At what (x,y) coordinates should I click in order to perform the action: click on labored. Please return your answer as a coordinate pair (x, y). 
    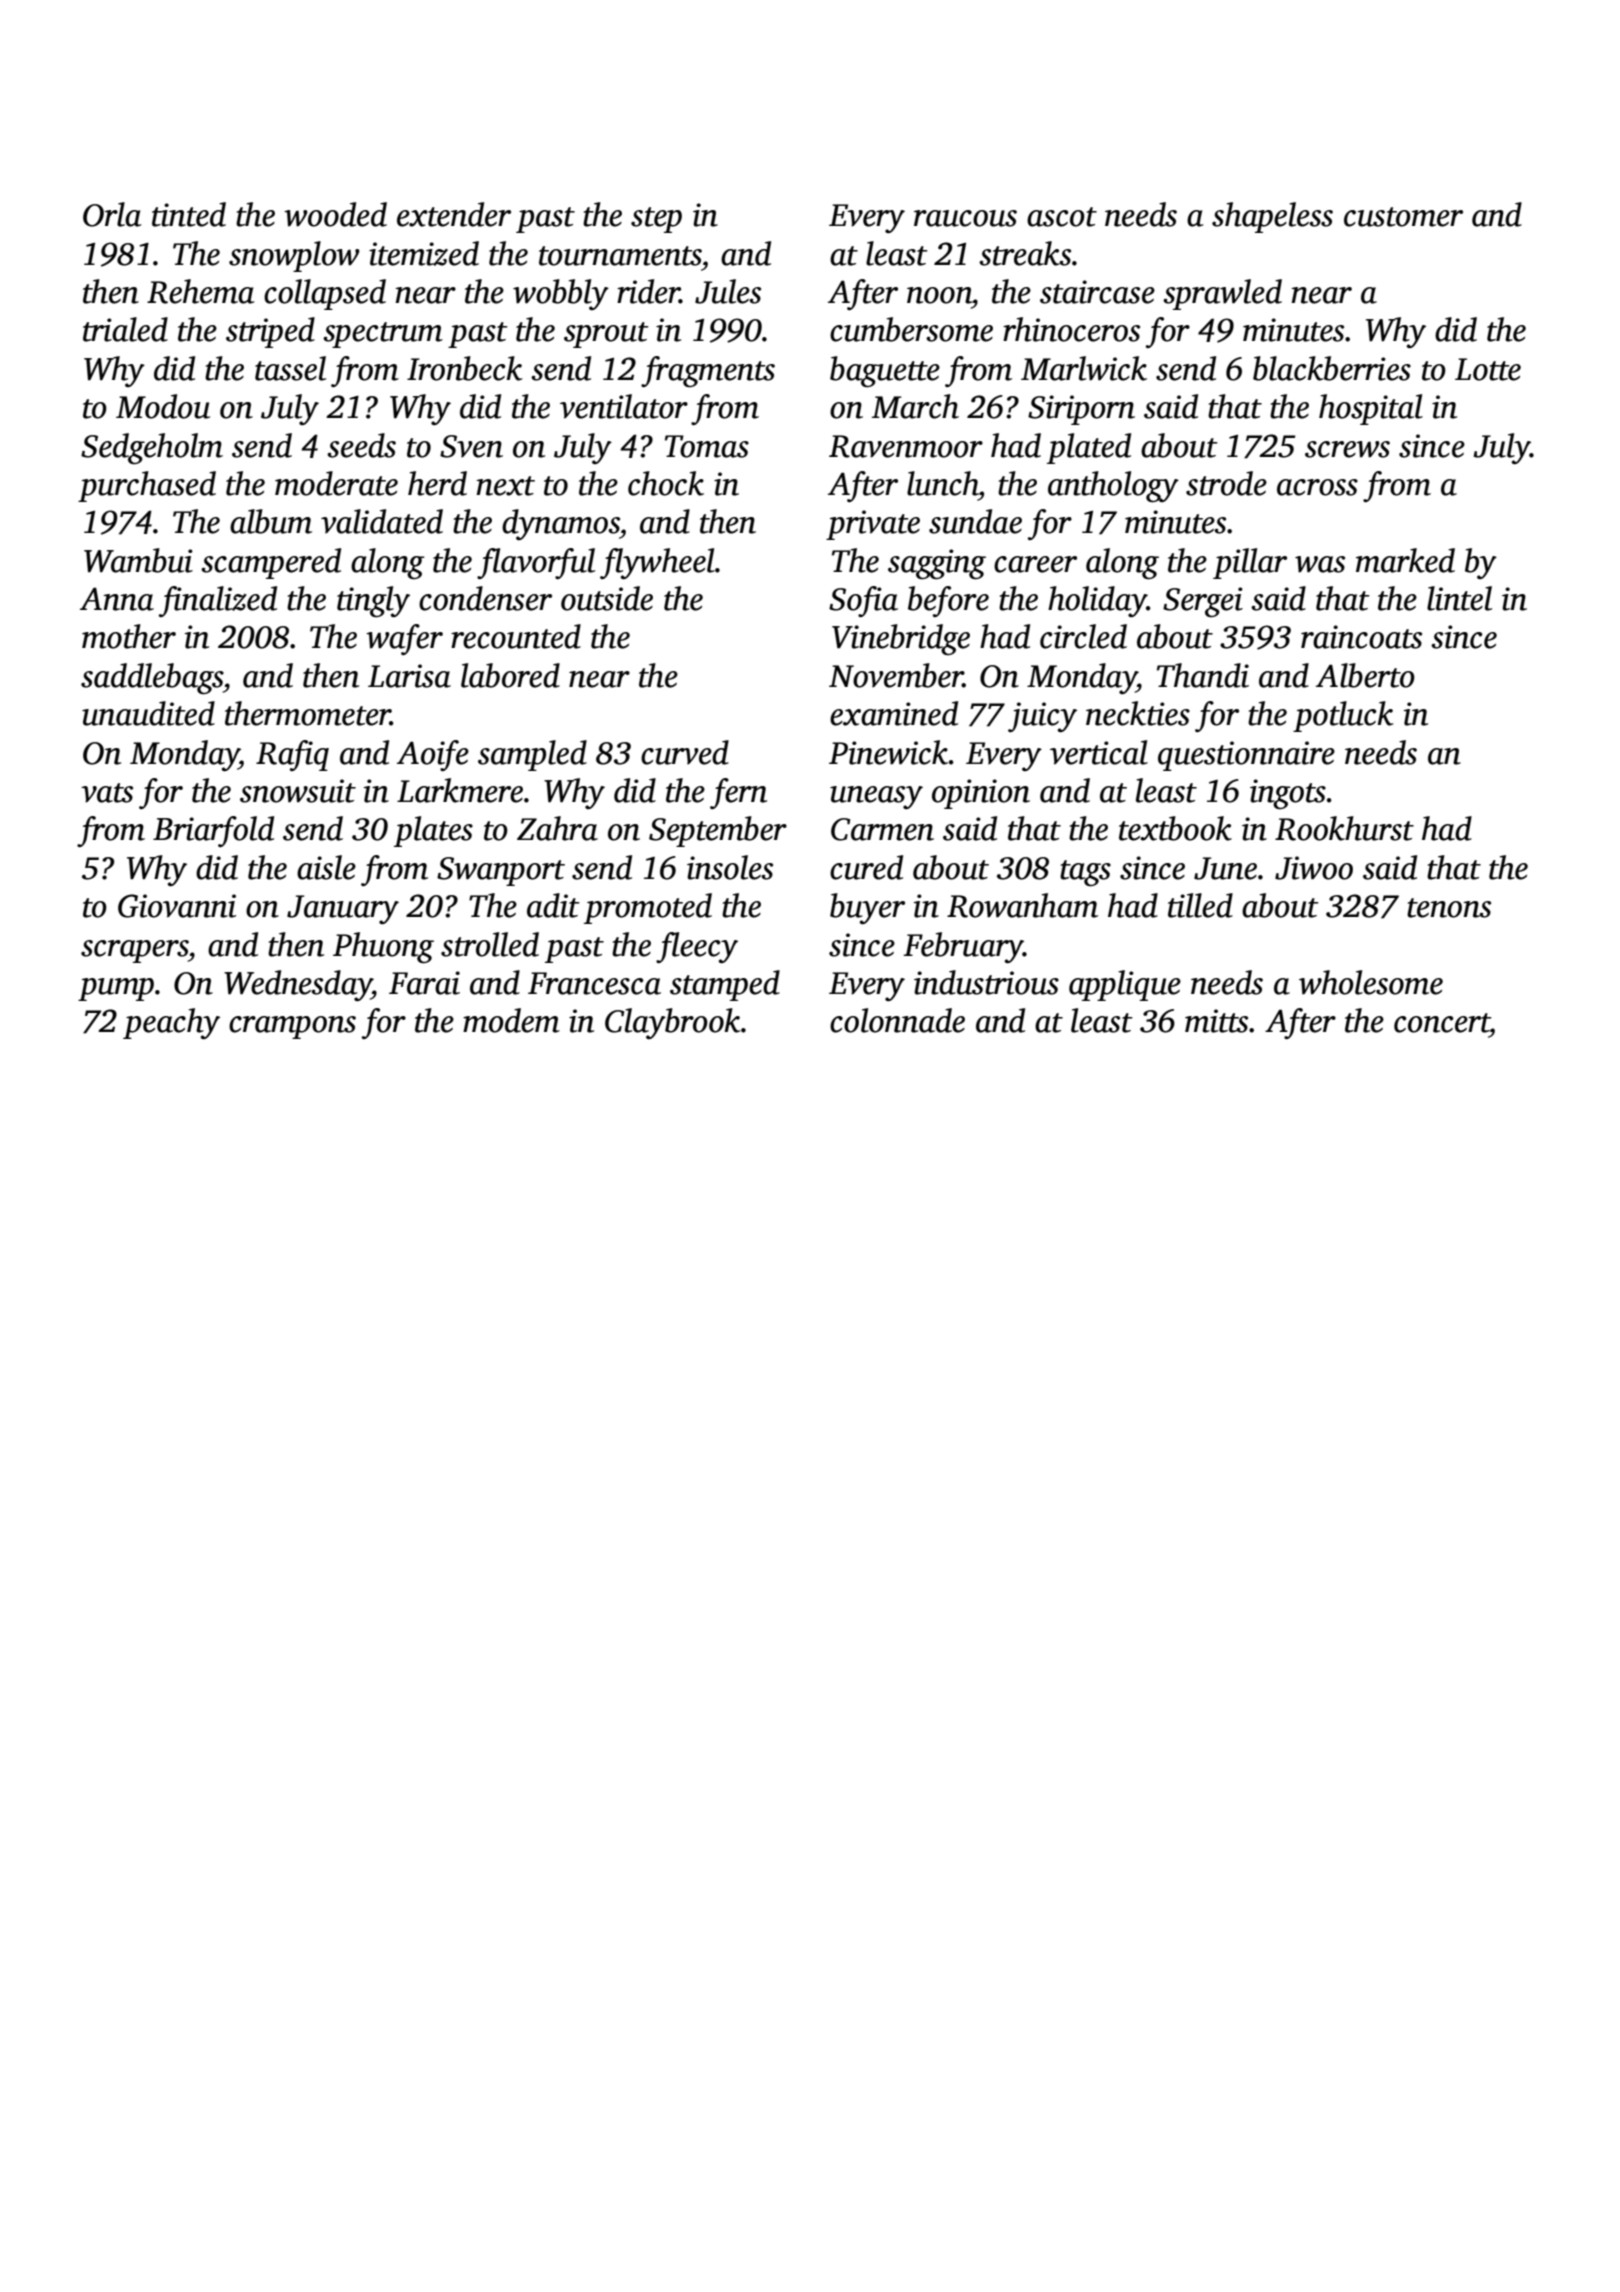
    Looking at the image, I should click on (510, 675).
